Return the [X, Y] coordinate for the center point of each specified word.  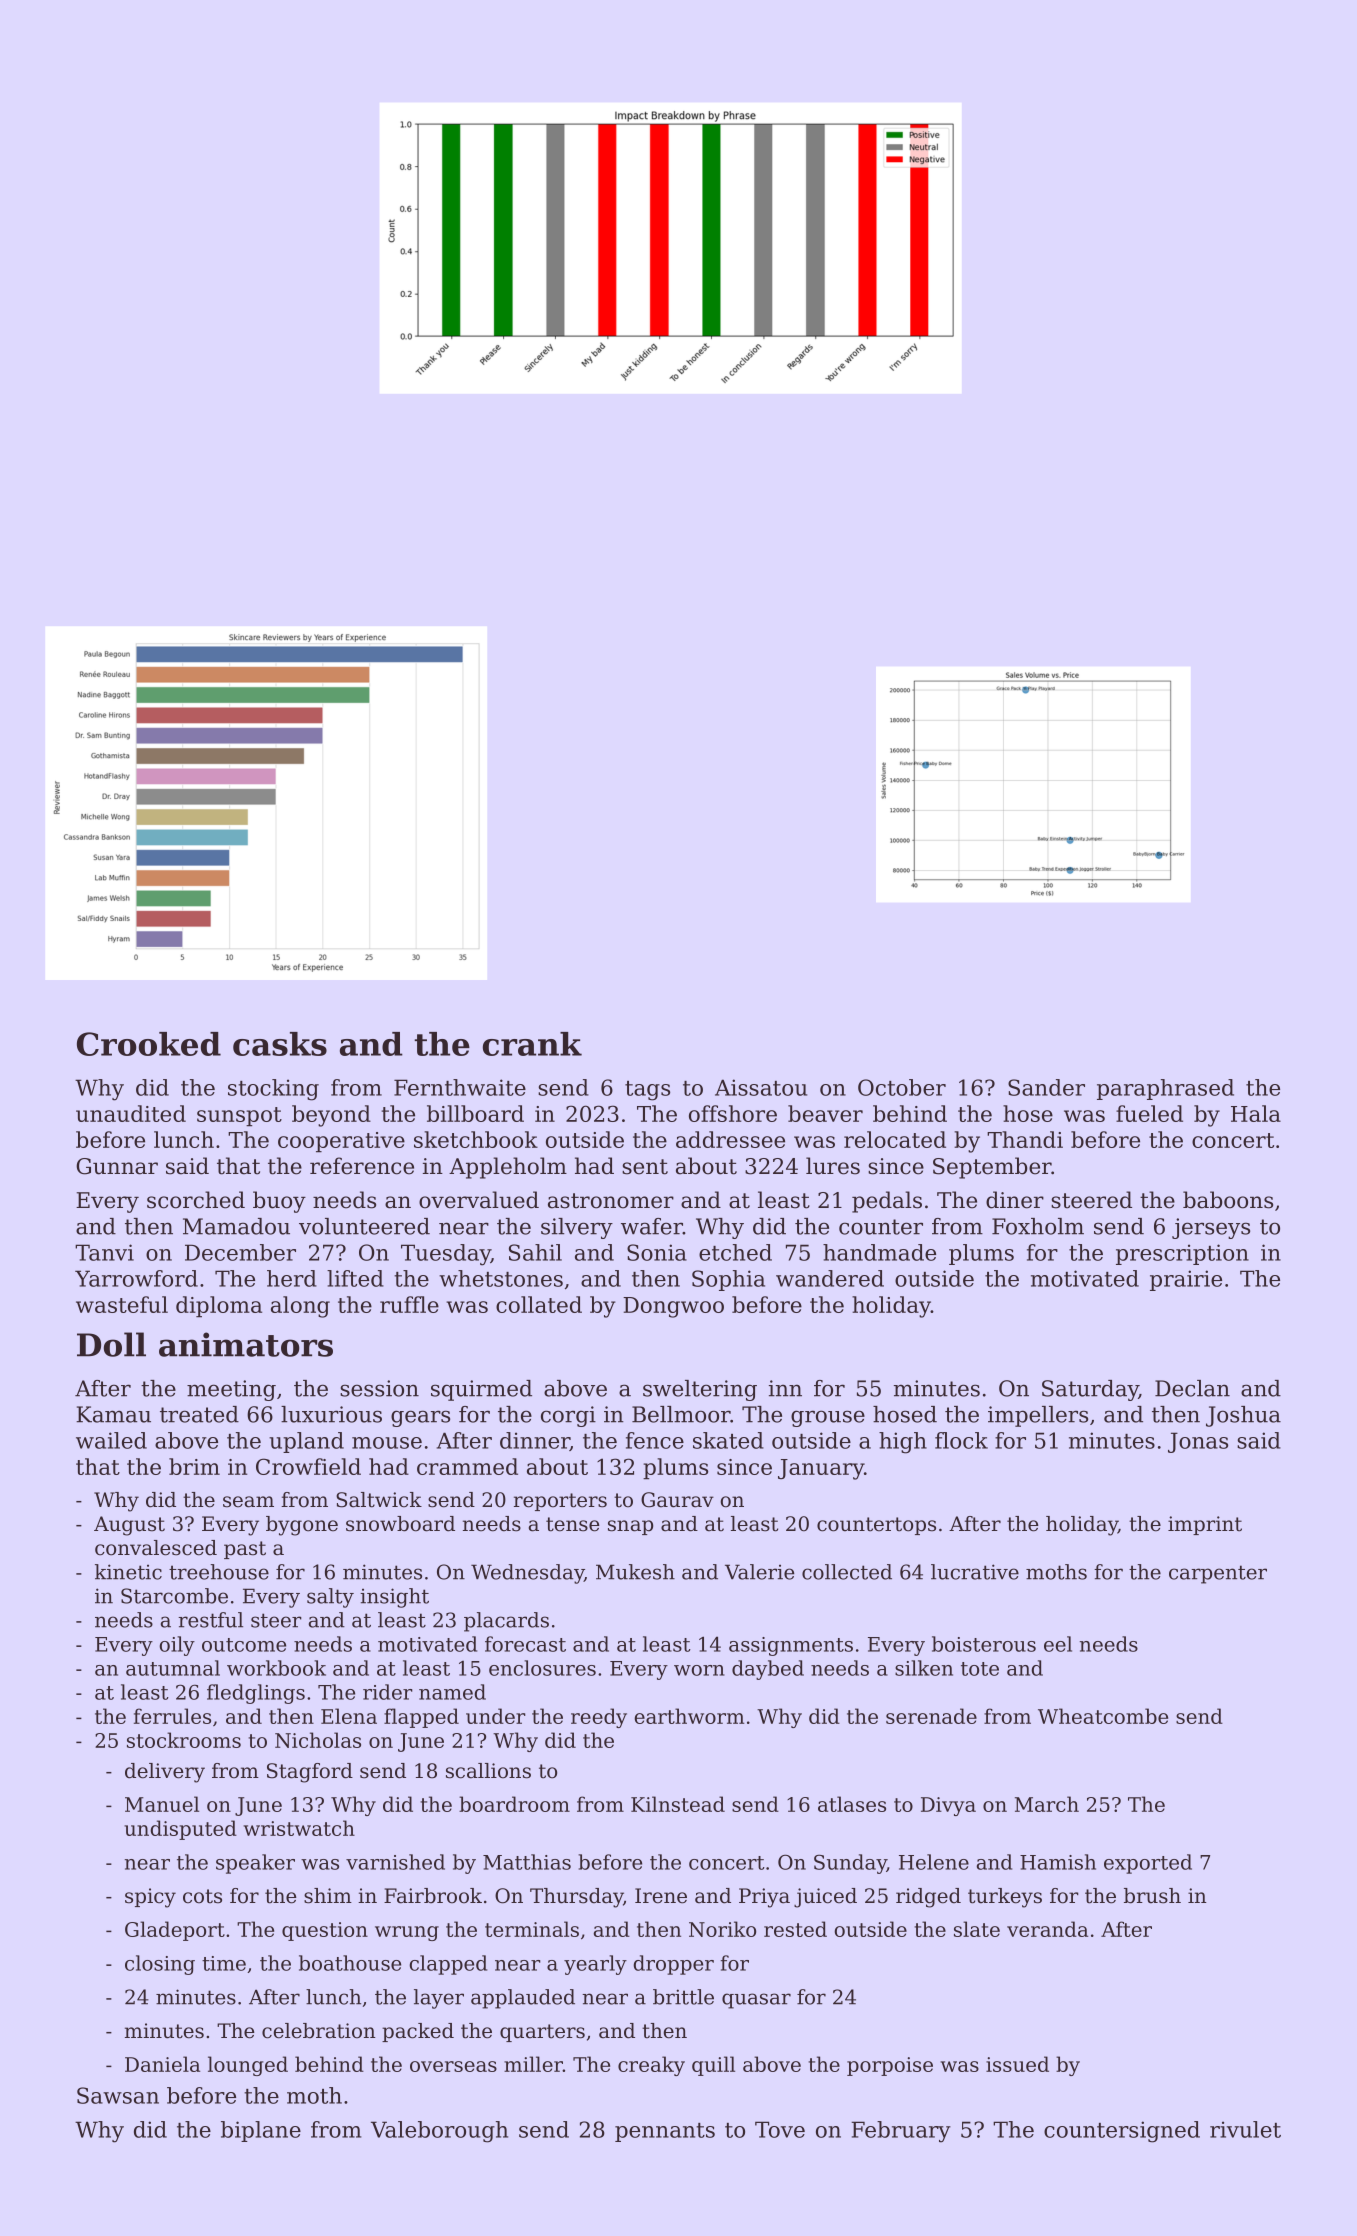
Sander [1046, 1087]
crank [532, 1044]
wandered [830, 1278]
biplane [261, 2131]
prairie [1186, 1280]
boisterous [984, 1644]
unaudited [131, 1113]
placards [506, 1622]
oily [177, 1646]
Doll [111, 1344]
